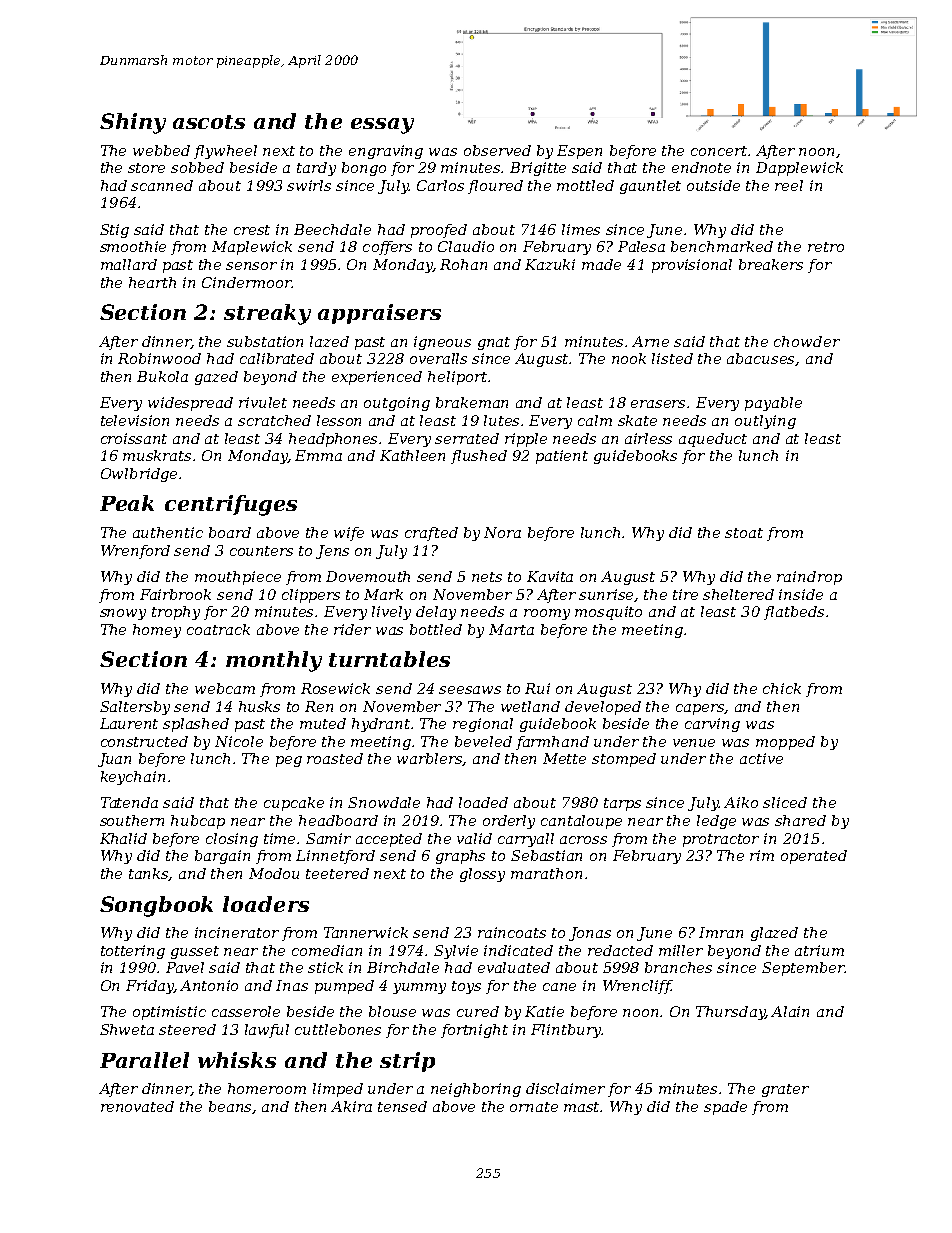 Image resolution: width=952 pixels, height=1233 pixels. What do you see at coordinates (351, 1106) in the screenshot?
I see `Akira` at bounding box center [351, 1106].
